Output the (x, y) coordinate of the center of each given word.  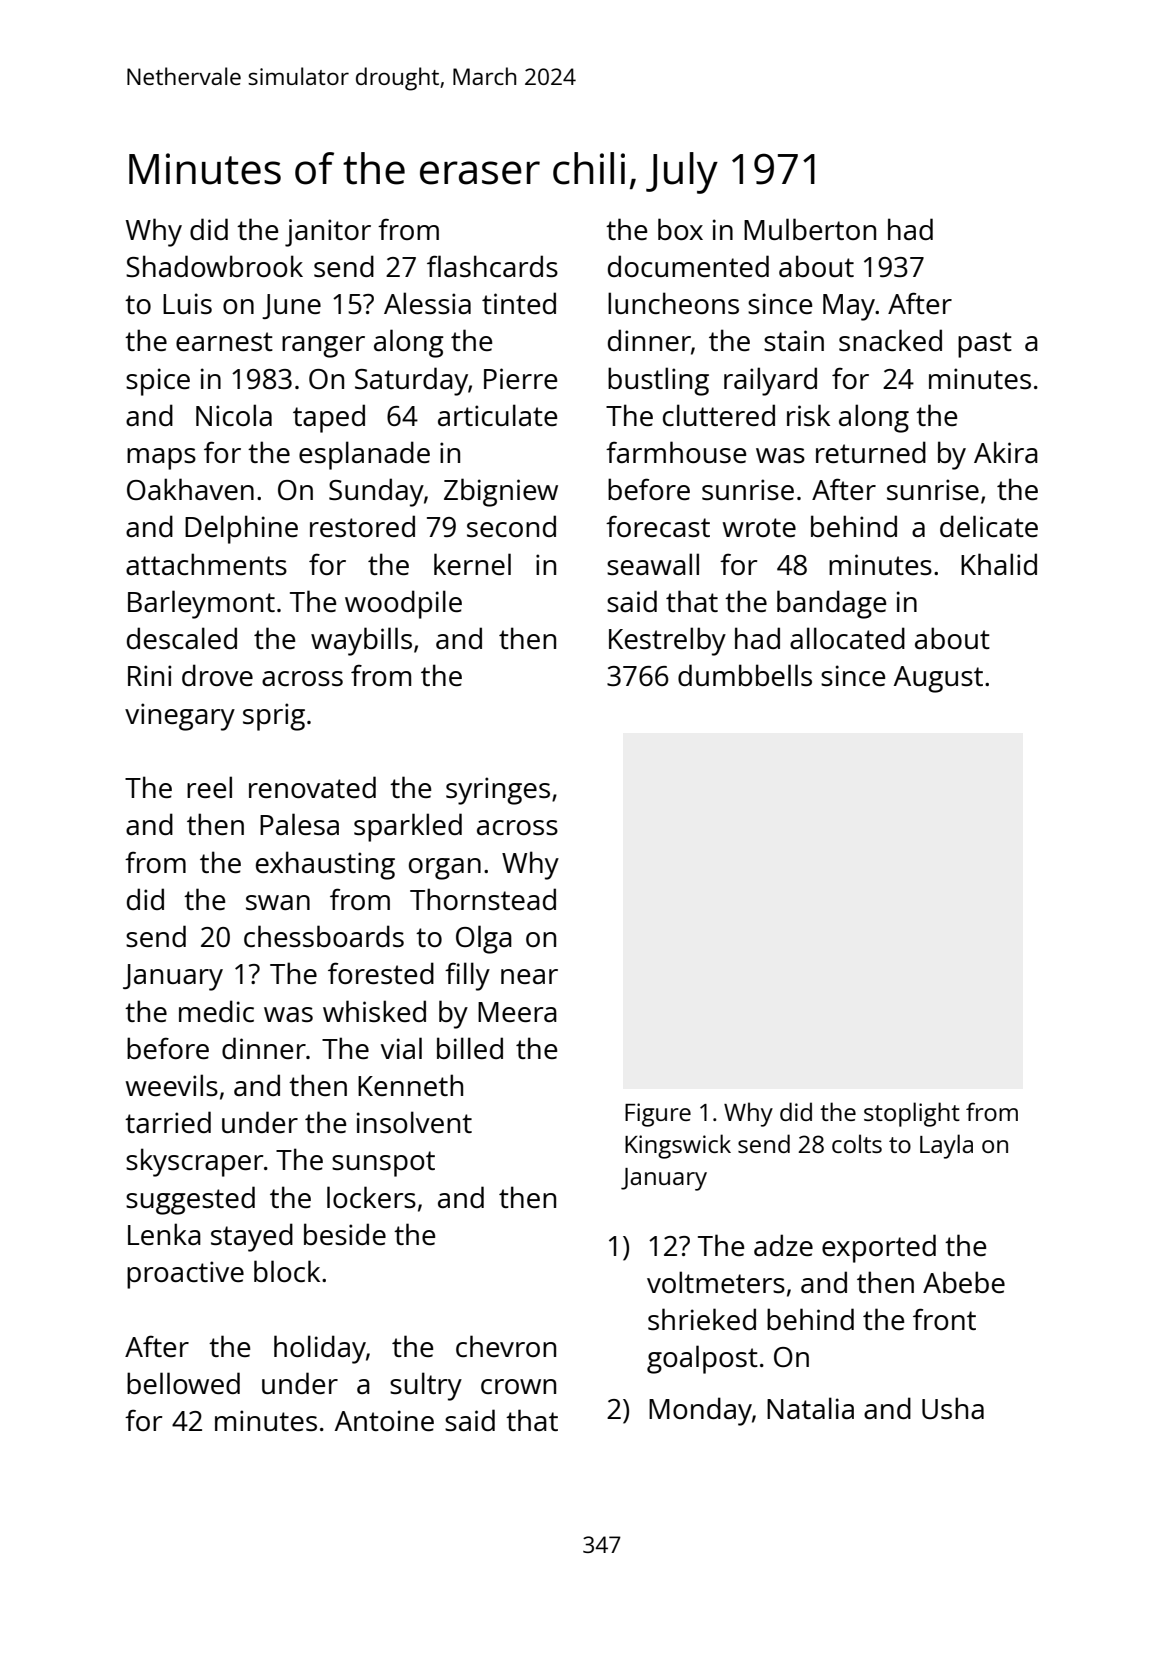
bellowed (183, 1383)
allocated (847, 638)
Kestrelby (667, 641)
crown (518, 1386)
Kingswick (678, 1146)
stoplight (912, 1114)
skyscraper (195, 1162)
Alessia (427, 303)
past (985, 345)
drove (217, 675)
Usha (953, 1408)
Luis (187, 303)
